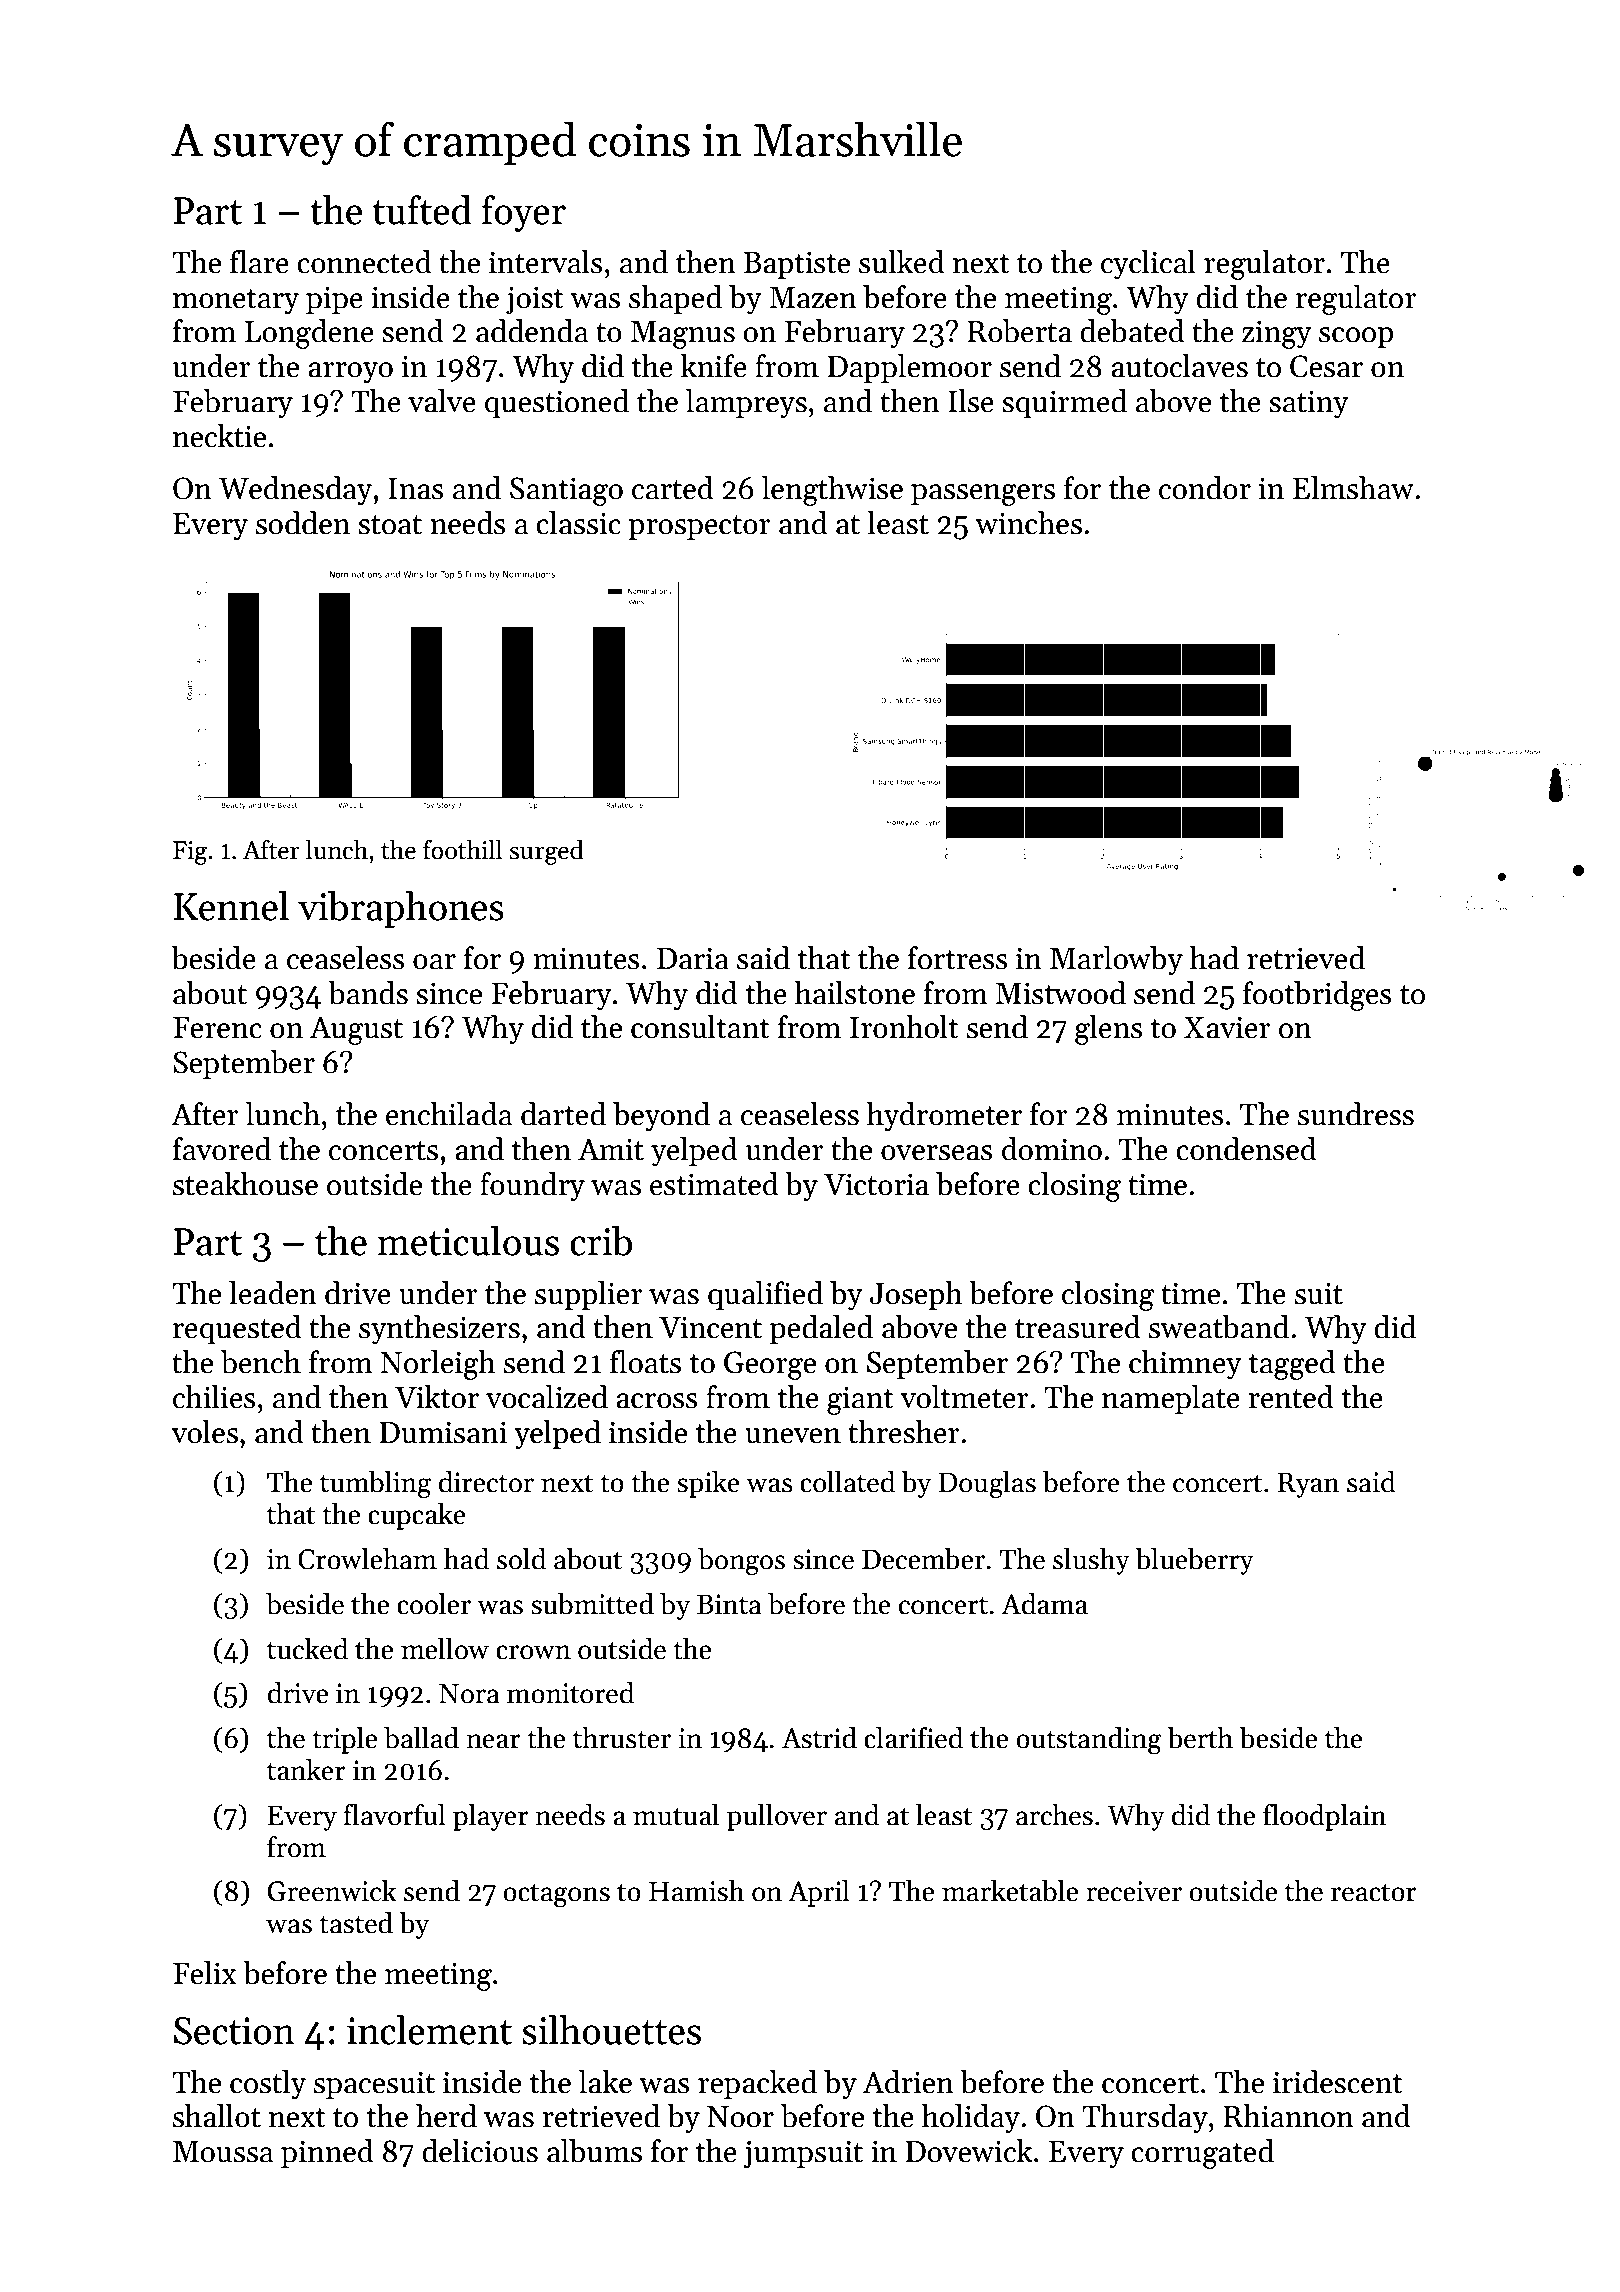 The height and width of the screenshot is (2292, 1620). Describe the element at coordinates (1019, 331) in the screenshot. I see `Roberta` at that location.
